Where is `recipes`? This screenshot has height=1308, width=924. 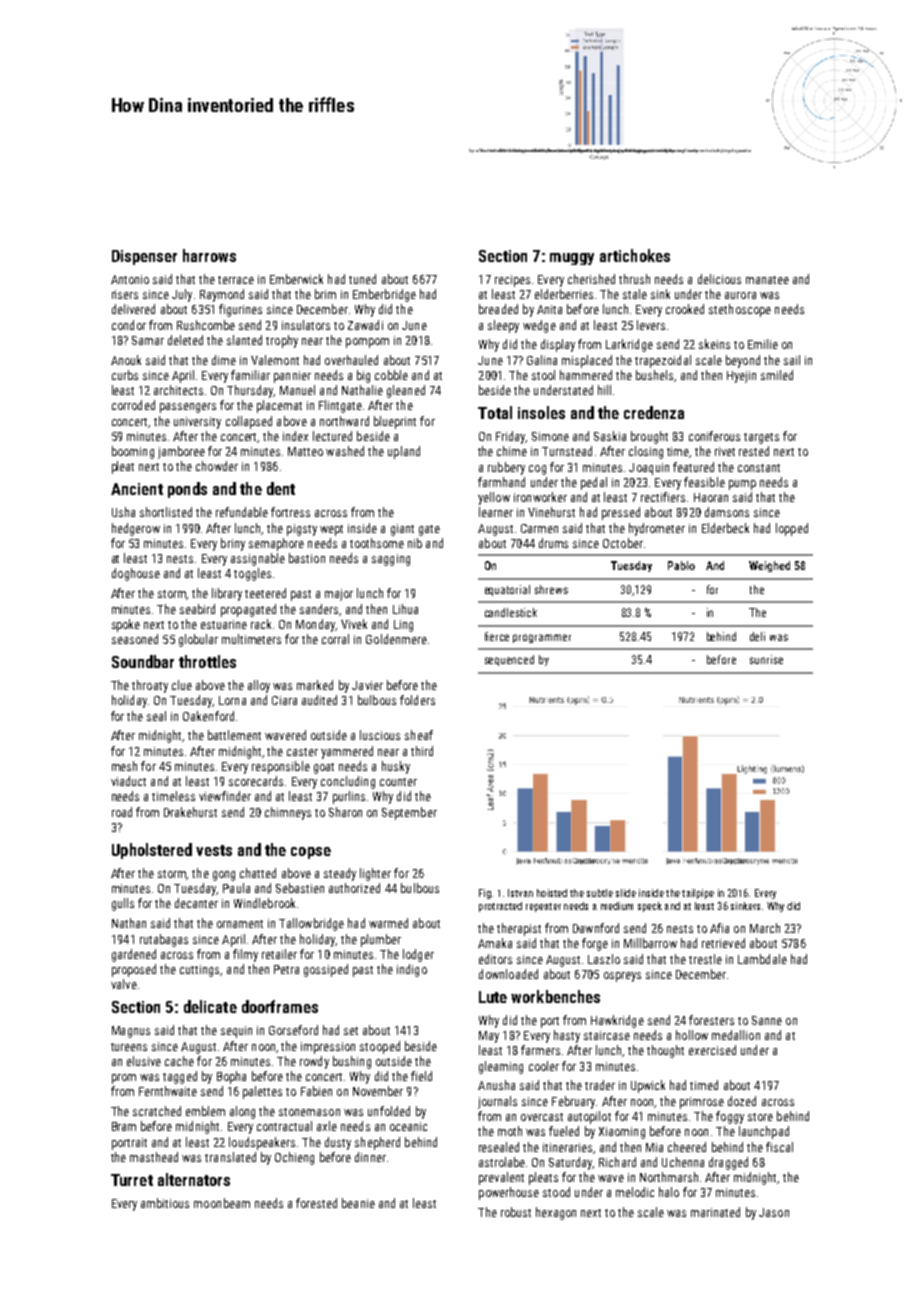
recipes is located at coordinates (512, 281).
